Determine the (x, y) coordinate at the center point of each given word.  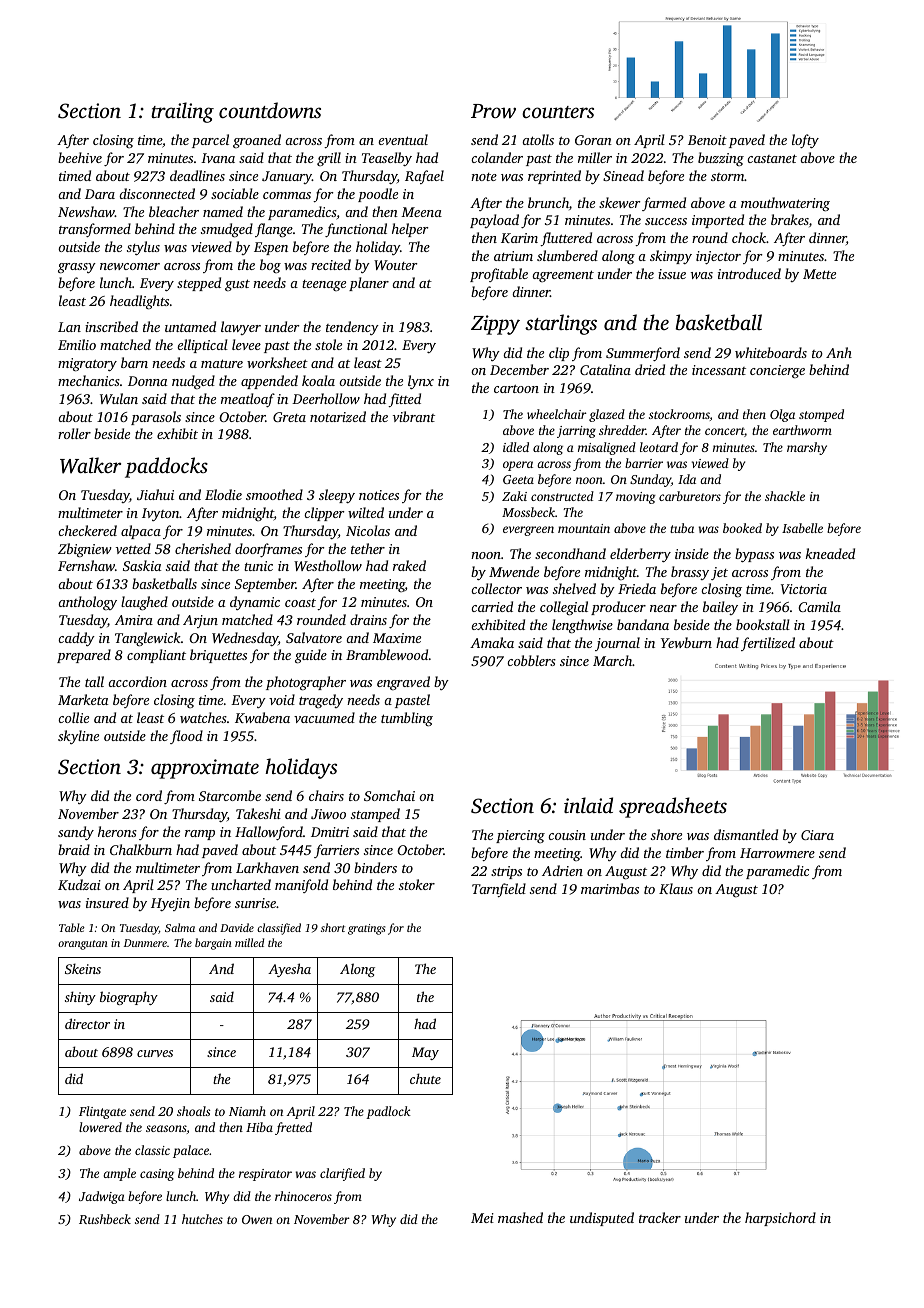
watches (203, 717)
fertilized (768, 644)
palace (191, 1151)
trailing (182, 112)
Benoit (707, 140)
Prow (493, 111)
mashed (520, 1217)
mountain (584, 528)
